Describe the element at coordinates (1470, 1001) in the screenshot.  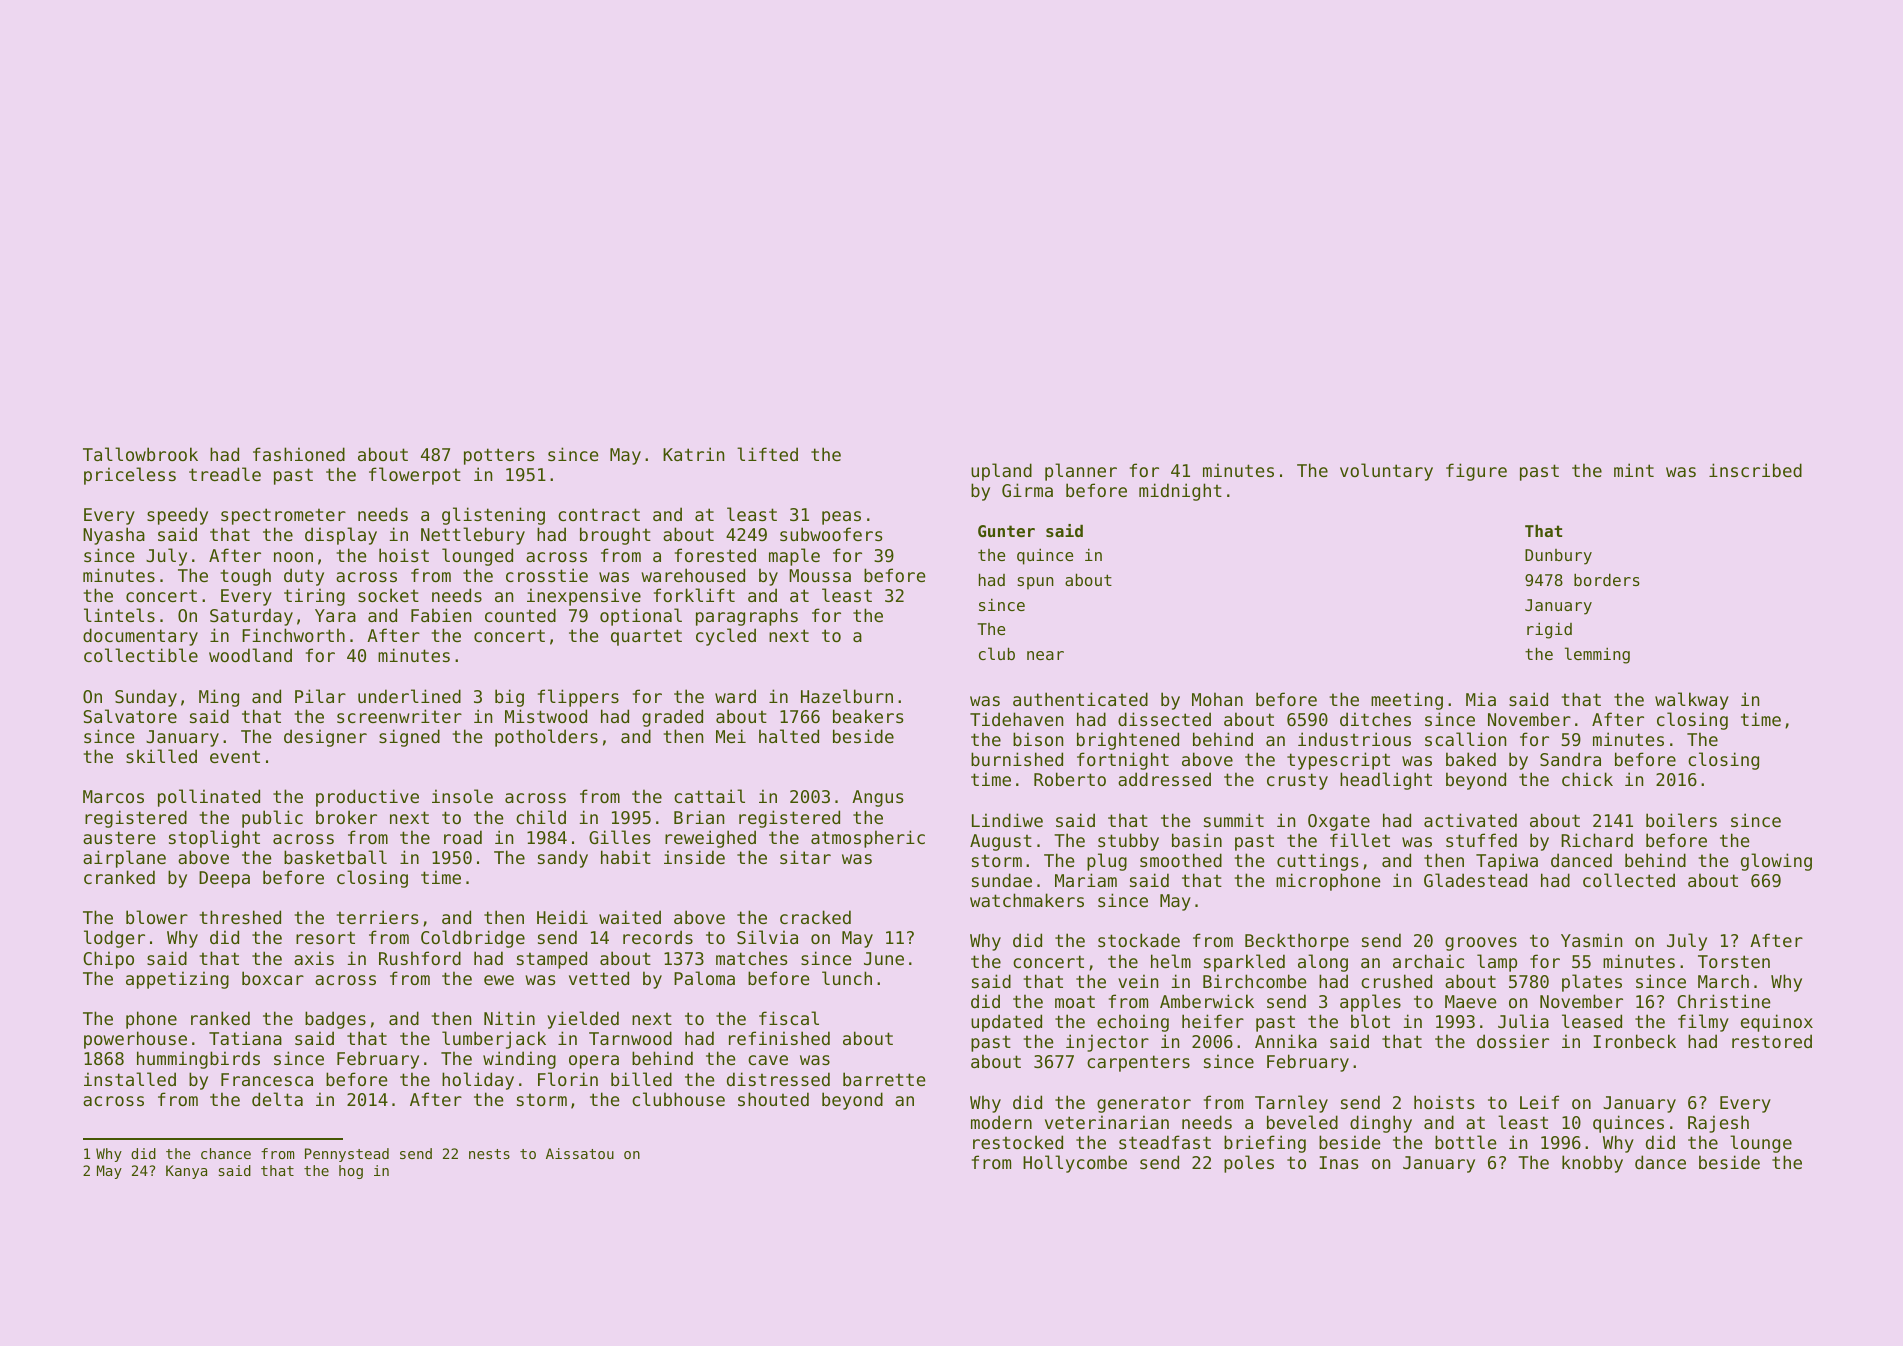
I see `Maeve` at that location.
